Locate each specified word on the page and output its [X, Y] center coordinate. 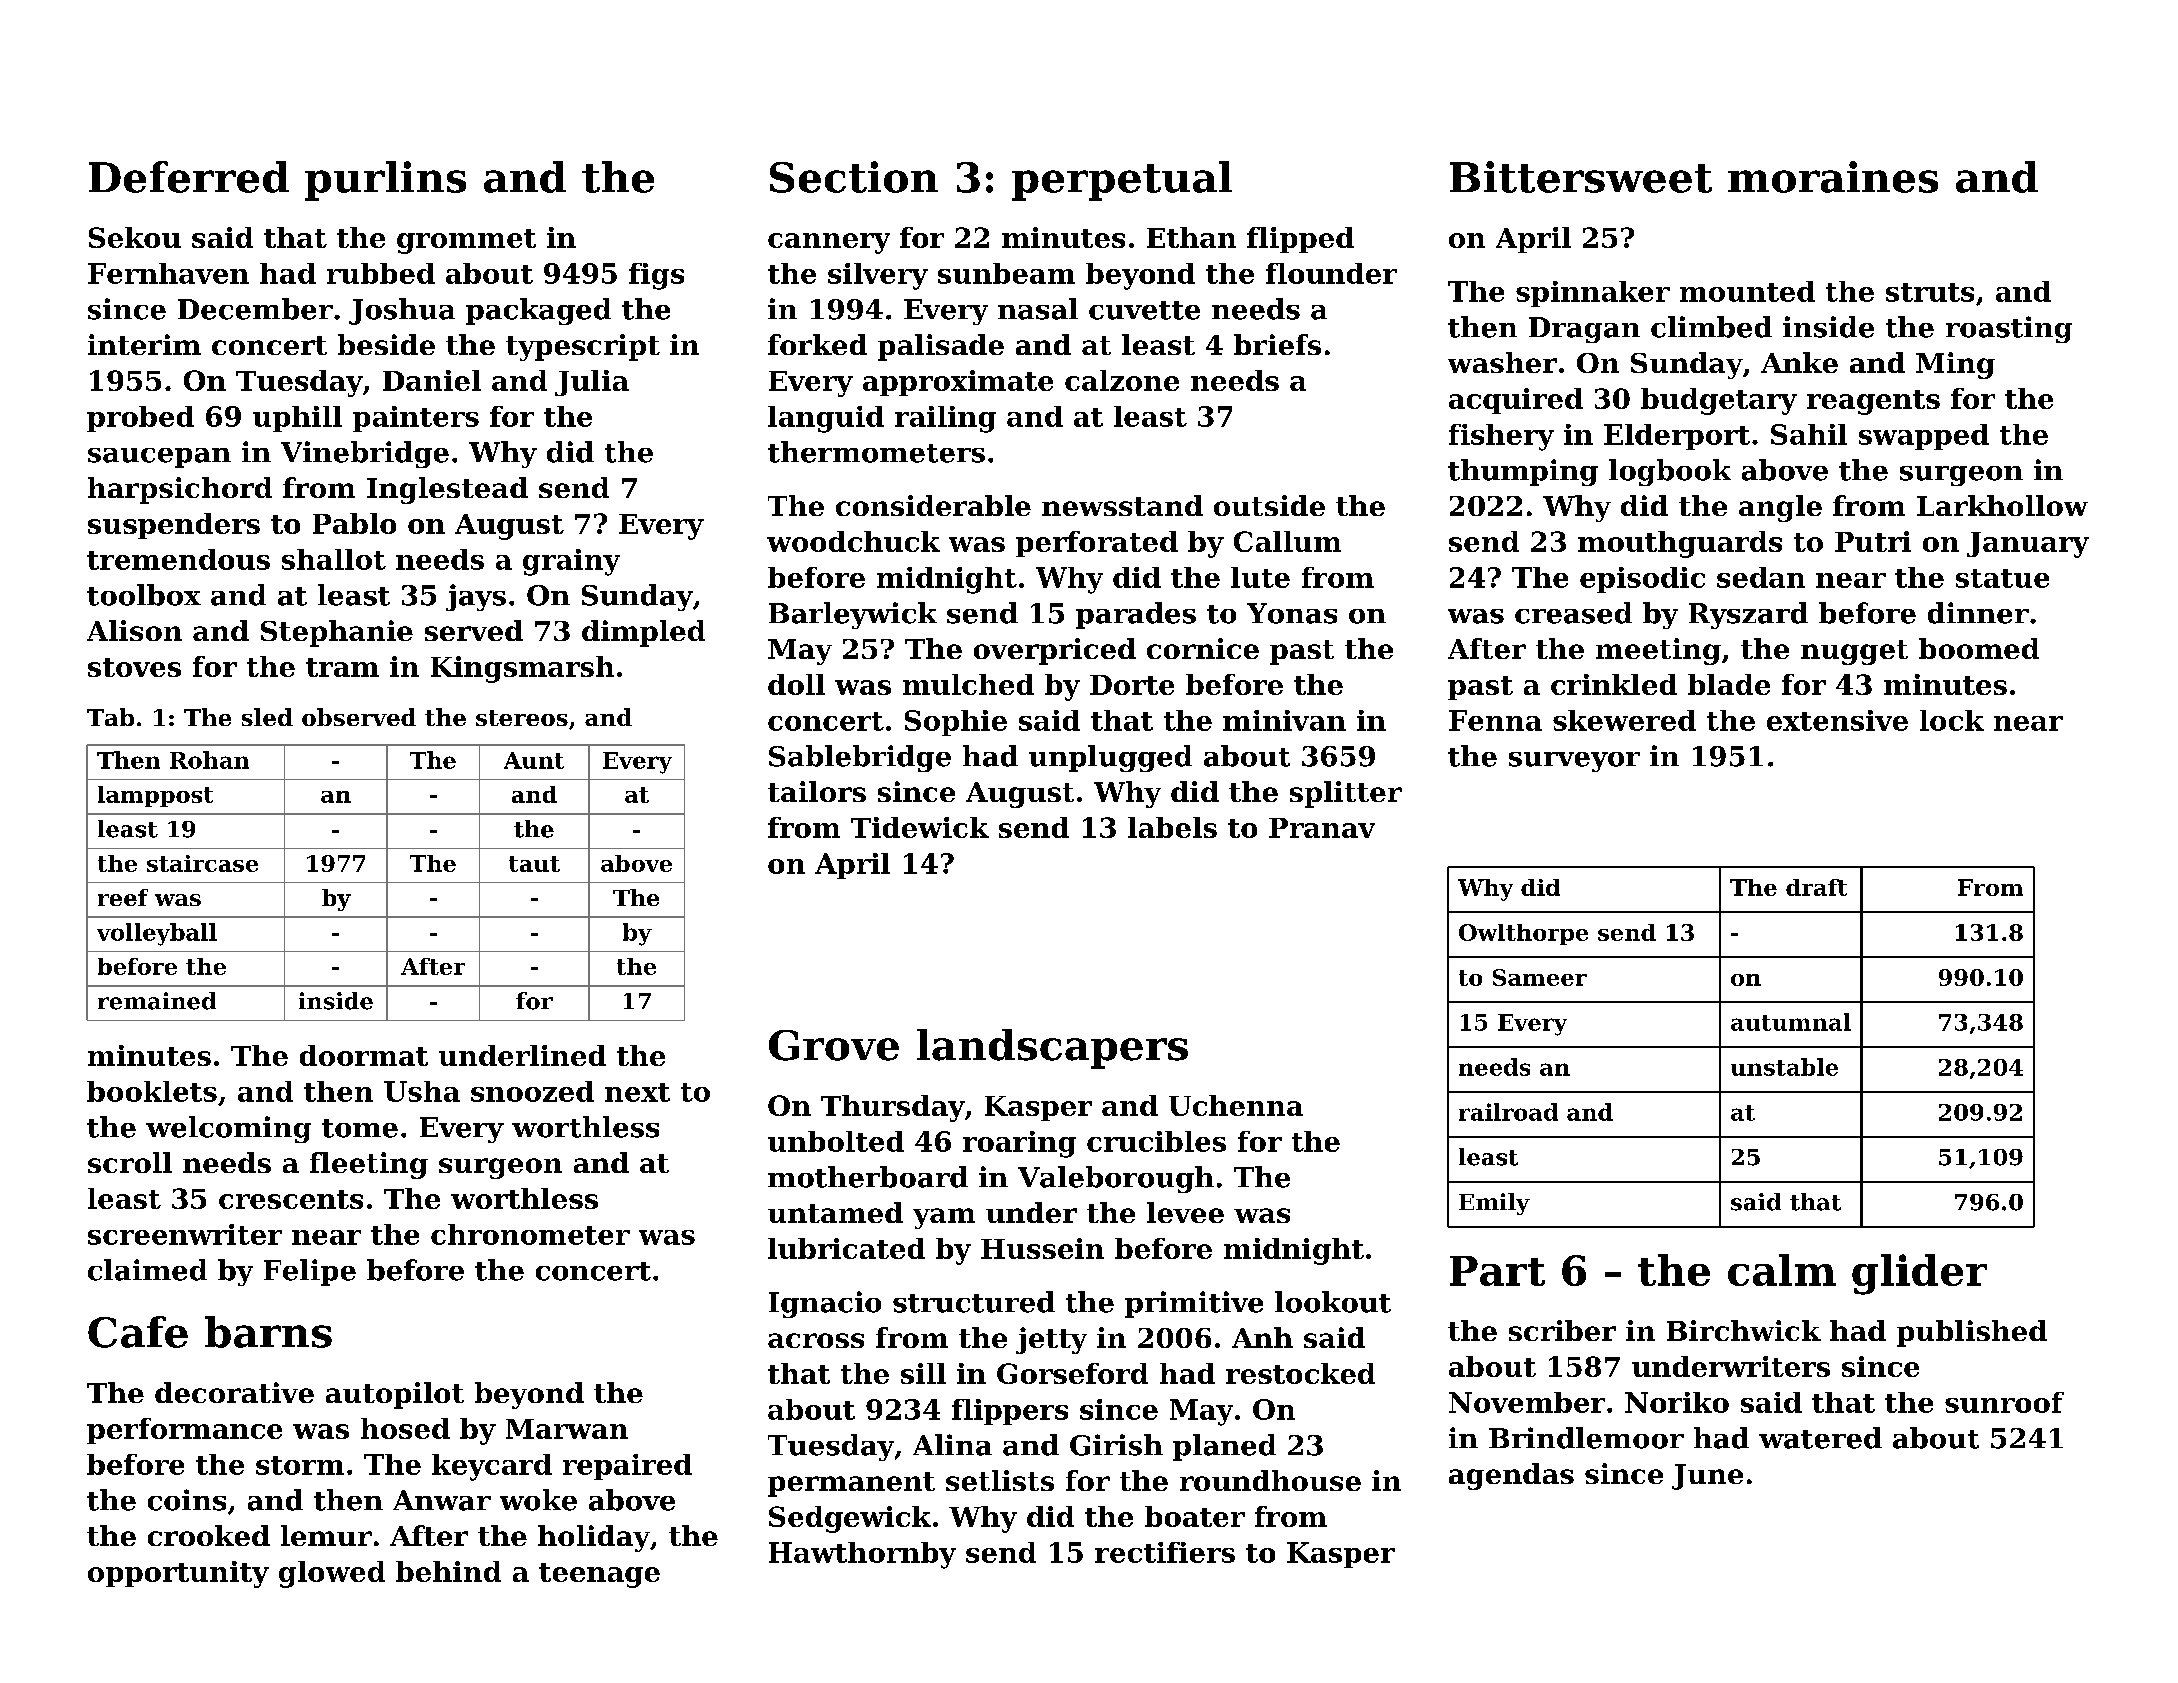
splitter [1346, 794]
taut [534, 864]
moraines [1833, 177]
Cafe [138, 1332]
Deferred [189, 177]
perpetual [1122, 181]
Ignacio [825, 1304]
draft [1816, 887]
